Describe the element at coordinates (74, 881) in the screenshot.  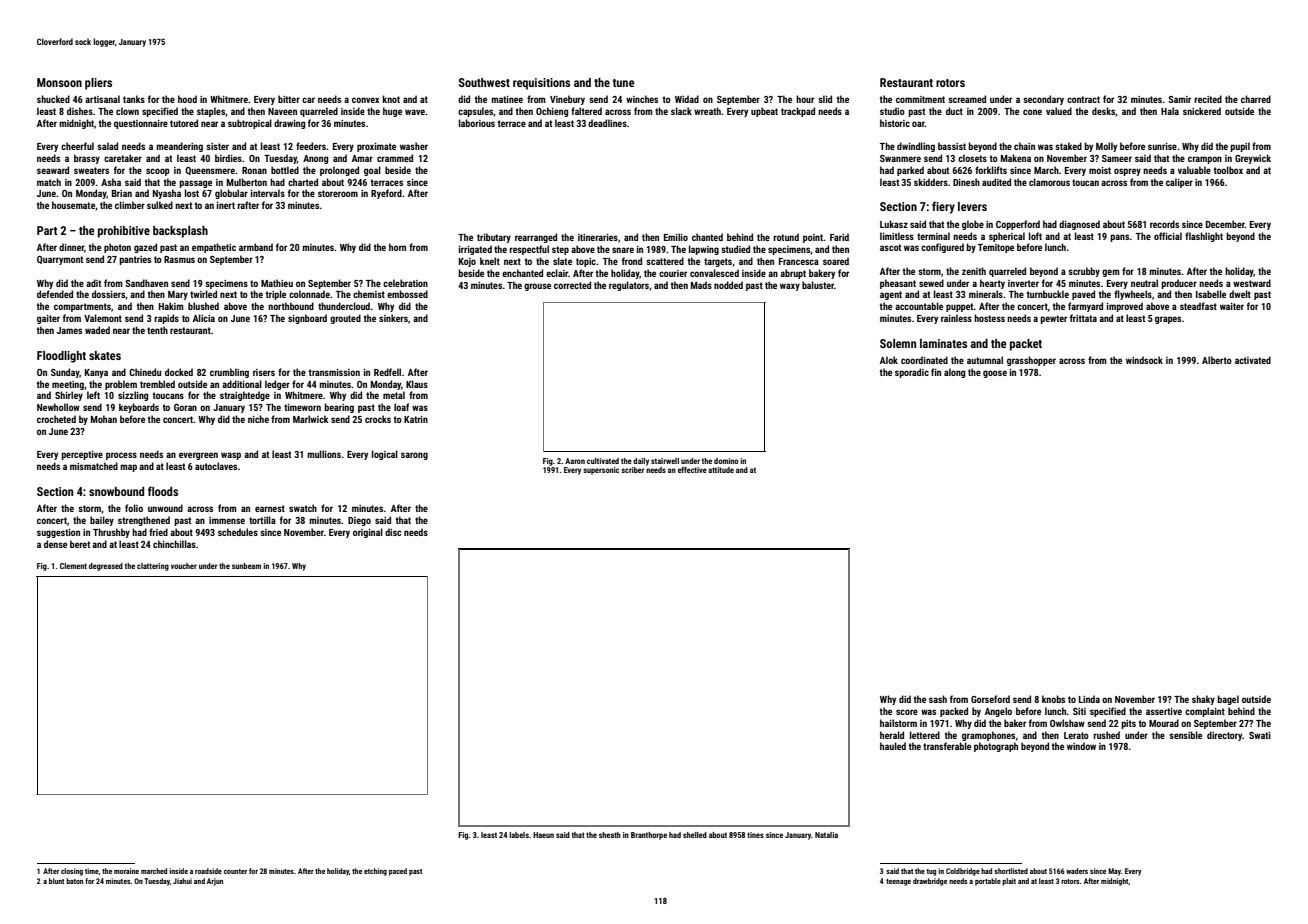
I see `baton` at that location.
